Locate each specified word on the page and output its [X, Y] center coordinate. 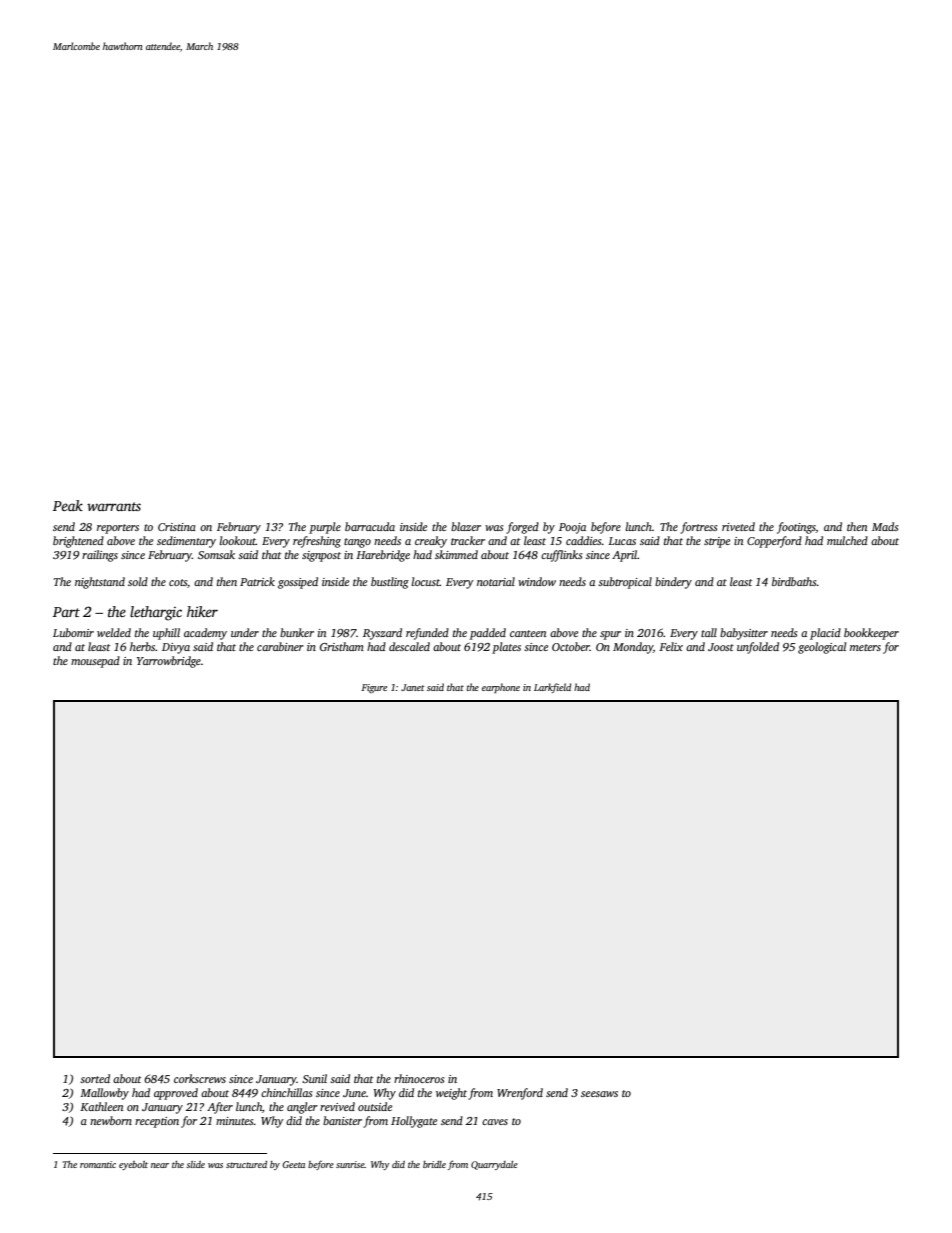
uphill [166, 634]
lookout [238, 540]
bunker [297, 632]
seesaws [599, 1094]
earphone [501, 688]
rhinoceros [419, 1078]
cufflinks [562, 556]
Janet [413, 687]
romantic [98, 1164]
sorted [95, 1078]
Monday [633, 648]
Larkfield [552, 688]
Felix [671, 646]
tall [709, 632]
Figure [374, 689]
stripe [717, 542]
